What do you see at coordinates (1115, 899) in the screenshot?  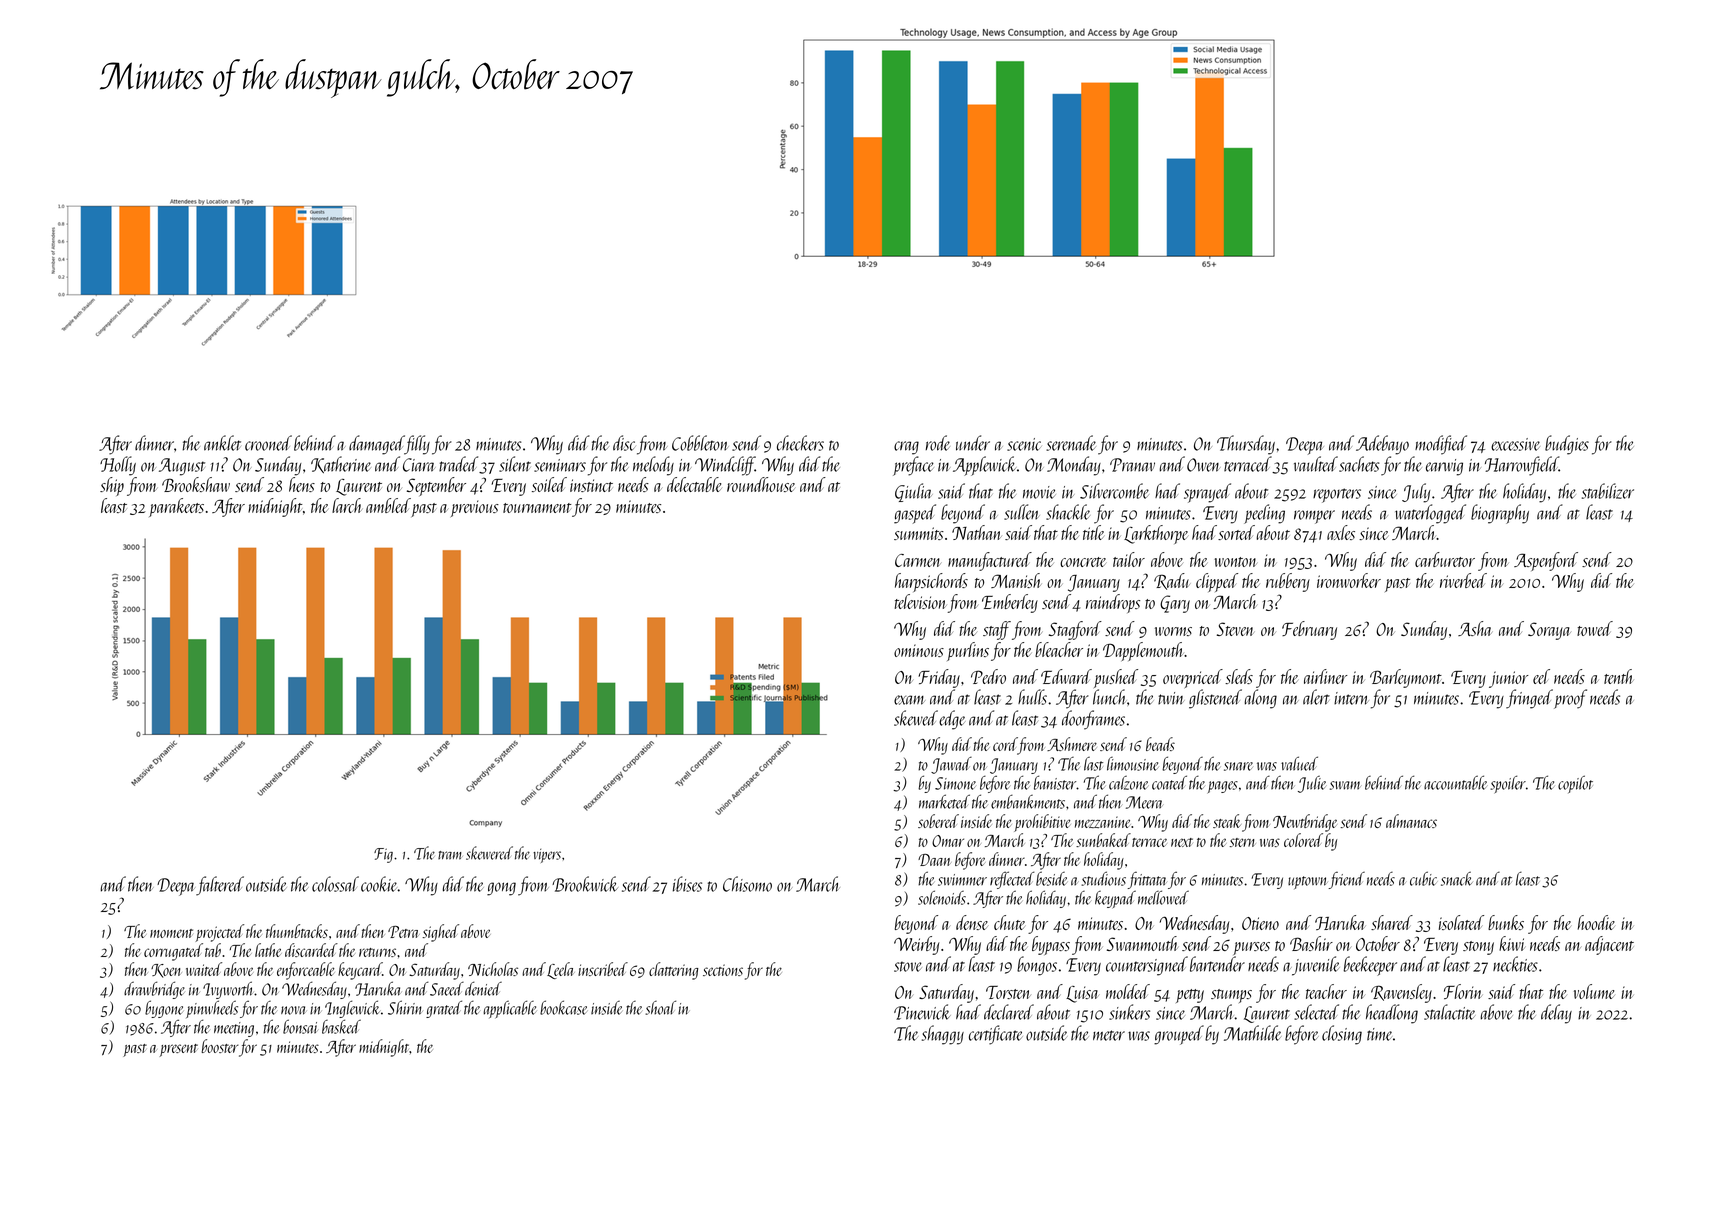 I see `keypad` at bounding box center [1115, 899].
